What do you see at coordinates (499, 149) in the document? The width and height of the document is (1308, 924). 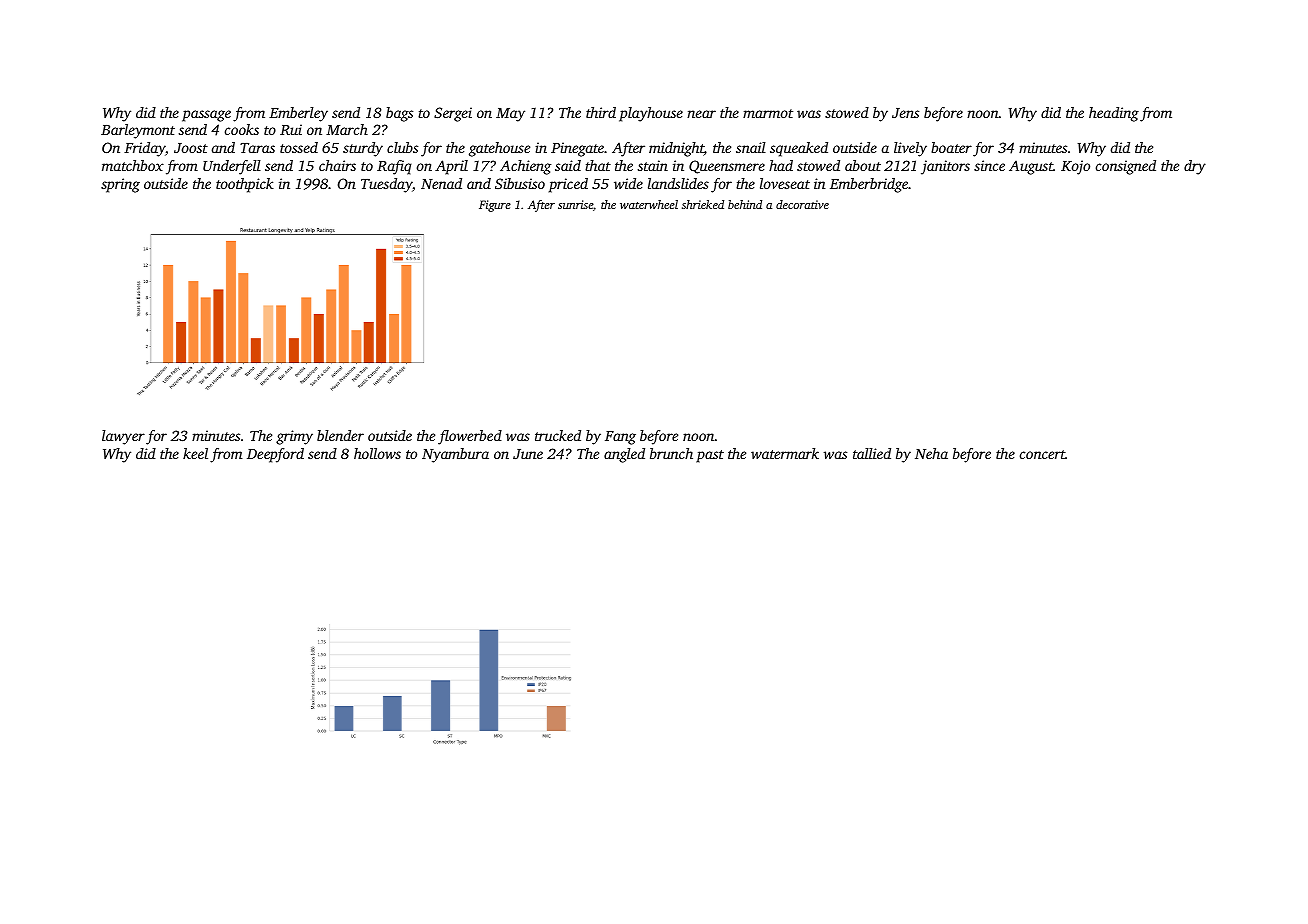 I see `gatehouse` at bounding box center [499, 149].
